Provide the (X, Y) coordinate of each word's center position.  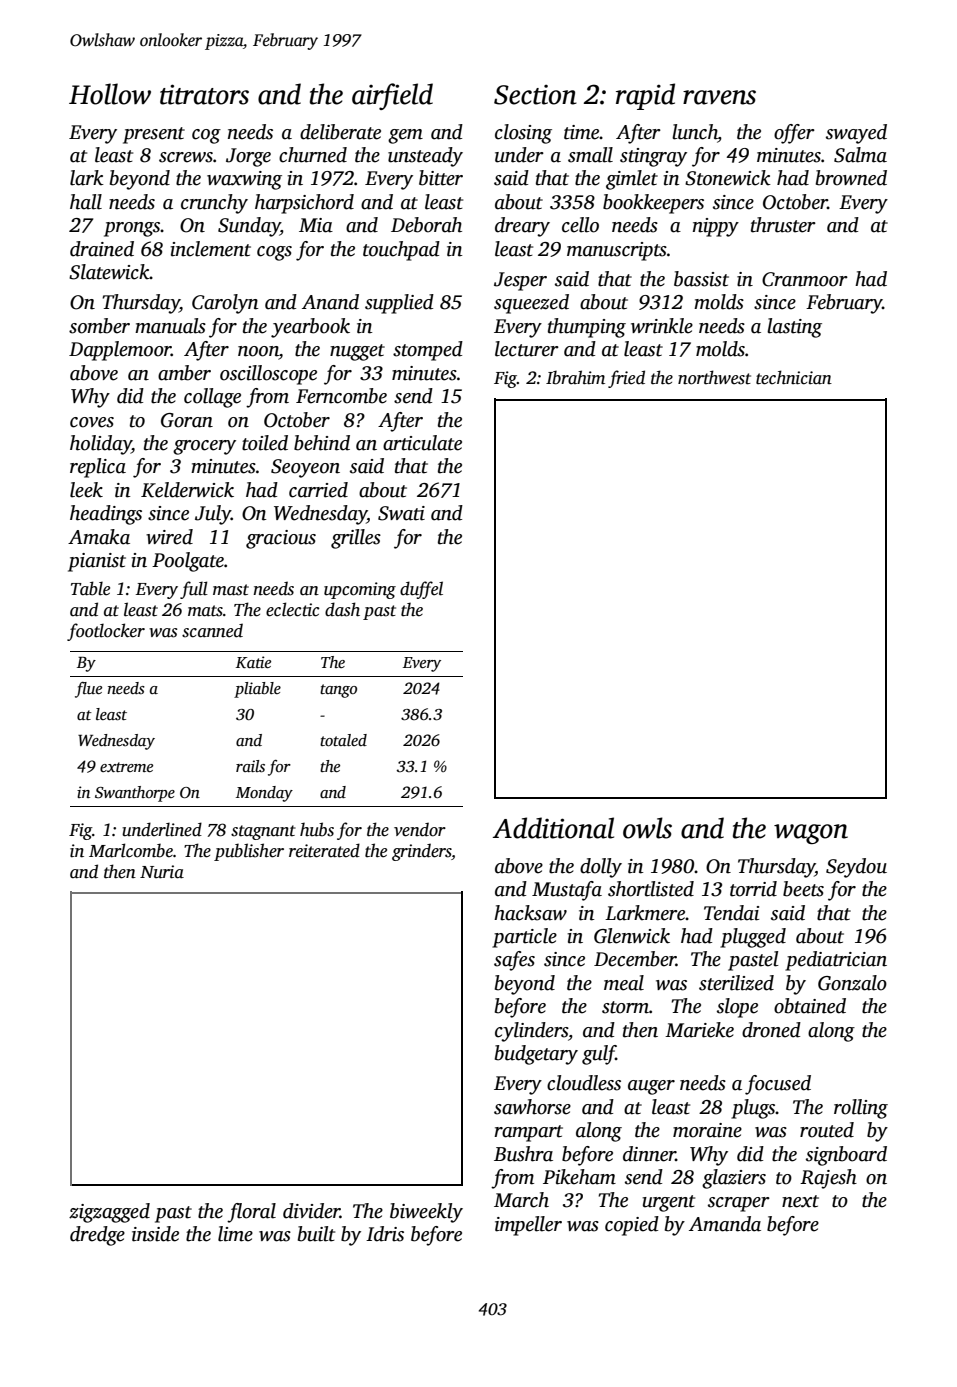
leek (86, 490)
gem (405, 136)
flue (88, 690)
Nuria (162, 872)
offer (794, 134)
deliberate (340, 132)
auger (651, 1087)
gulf (599, 1055)
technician (794, 377)
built (316, 1234)
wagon (811, 834)
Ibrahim (575, 377)
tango (338, 691)
